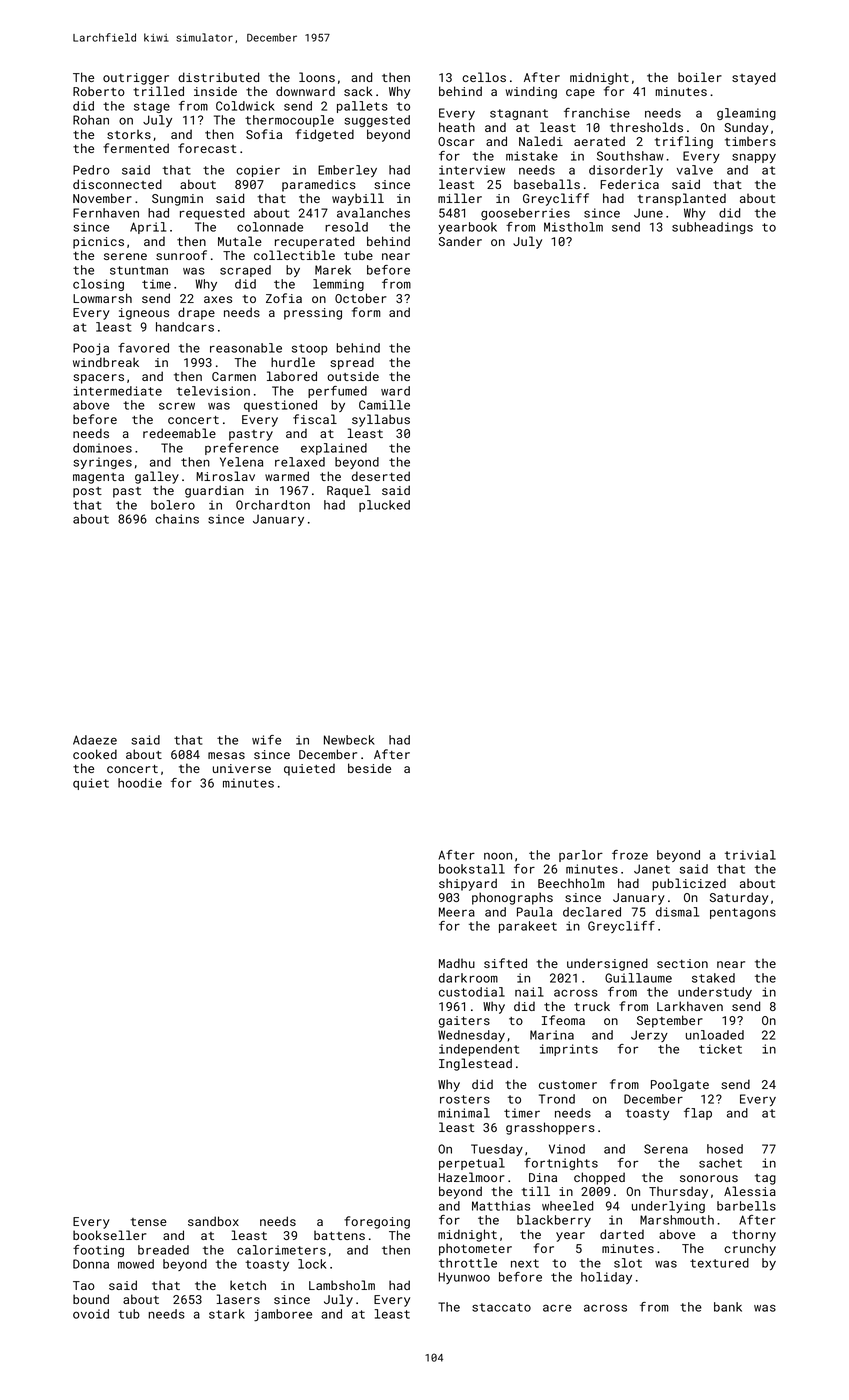 Image resolution: width=849 pixels, height=1400 pixels. I want to click on Adaeze, so click(95, 740).
